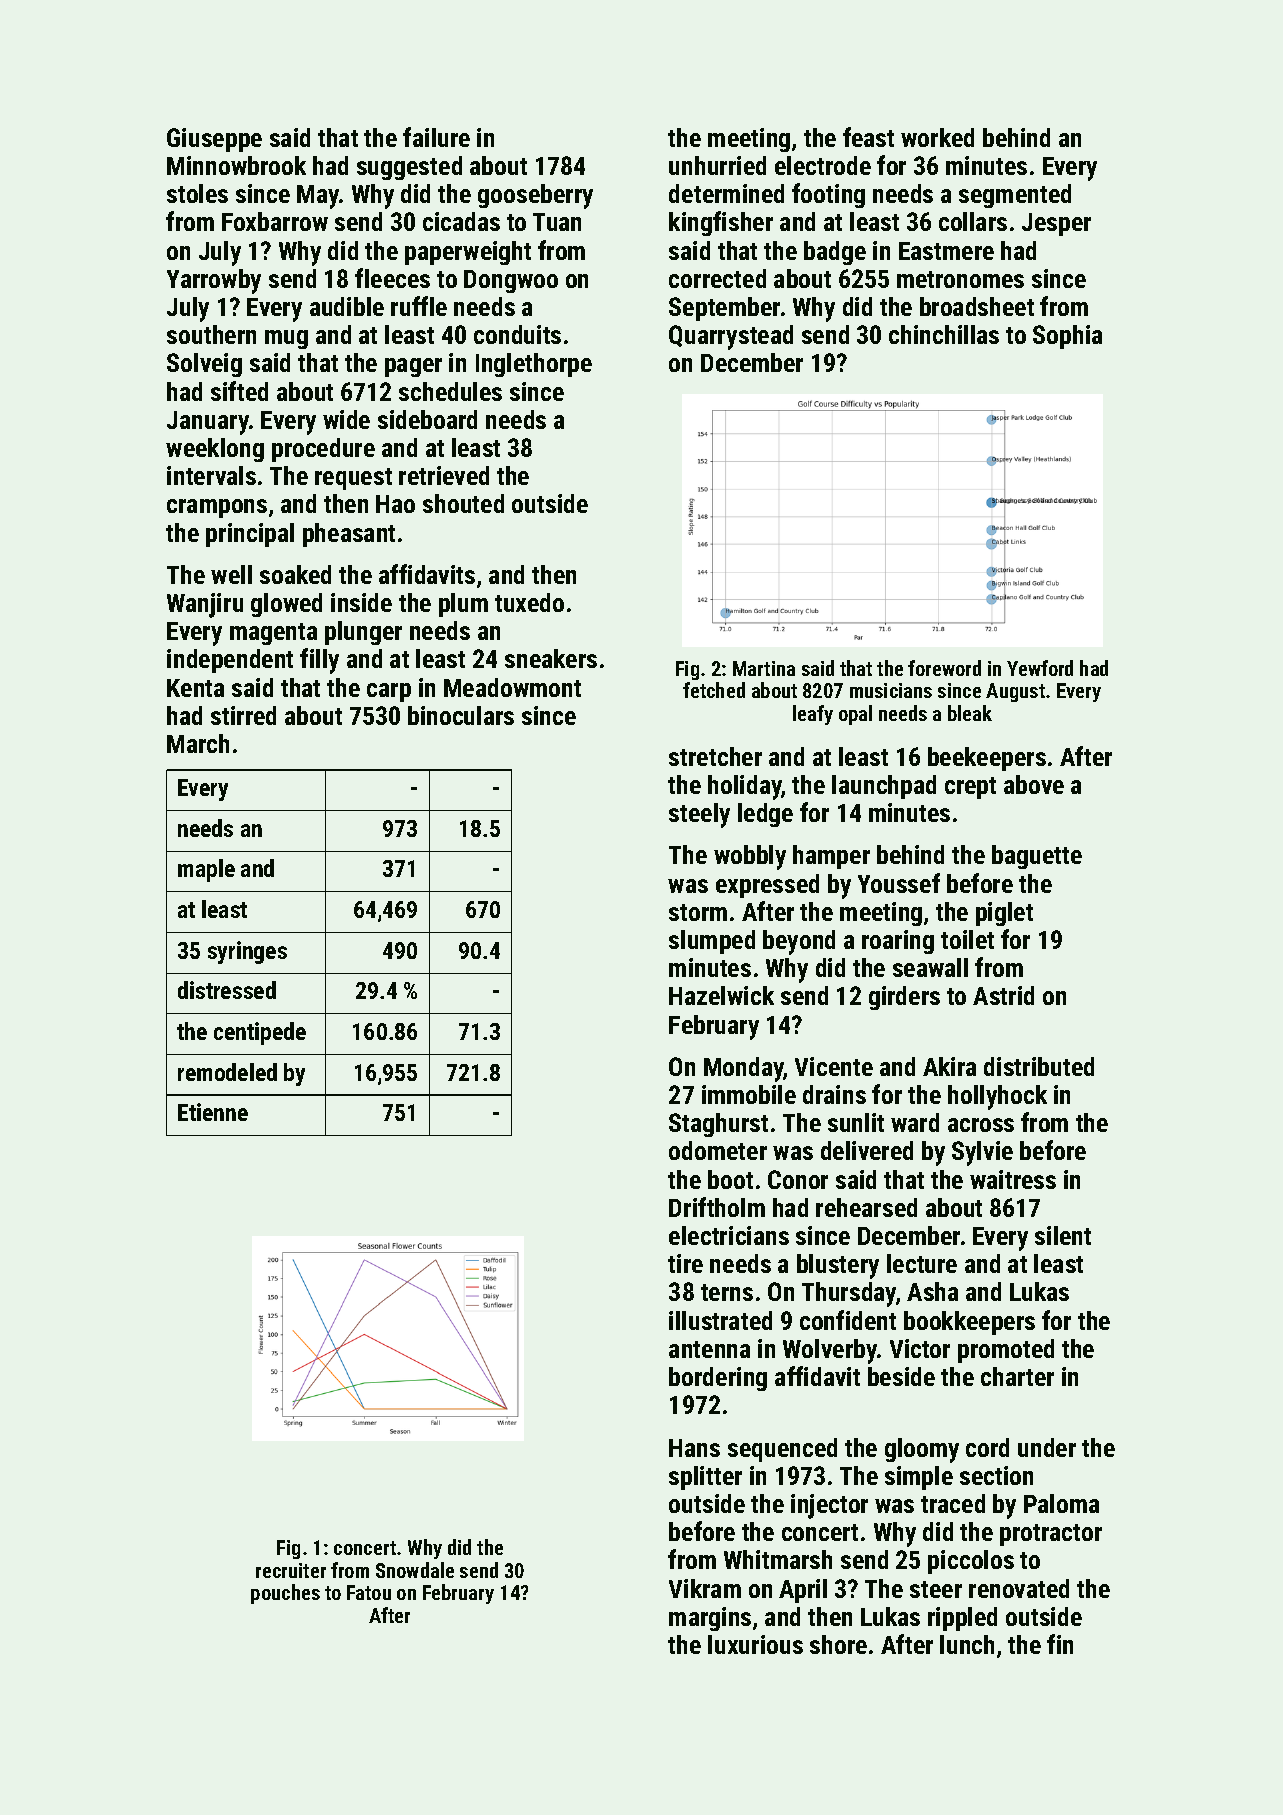 The height and width of the page is (1815, 1283). I want to click on cord, so click(987, 1447).
